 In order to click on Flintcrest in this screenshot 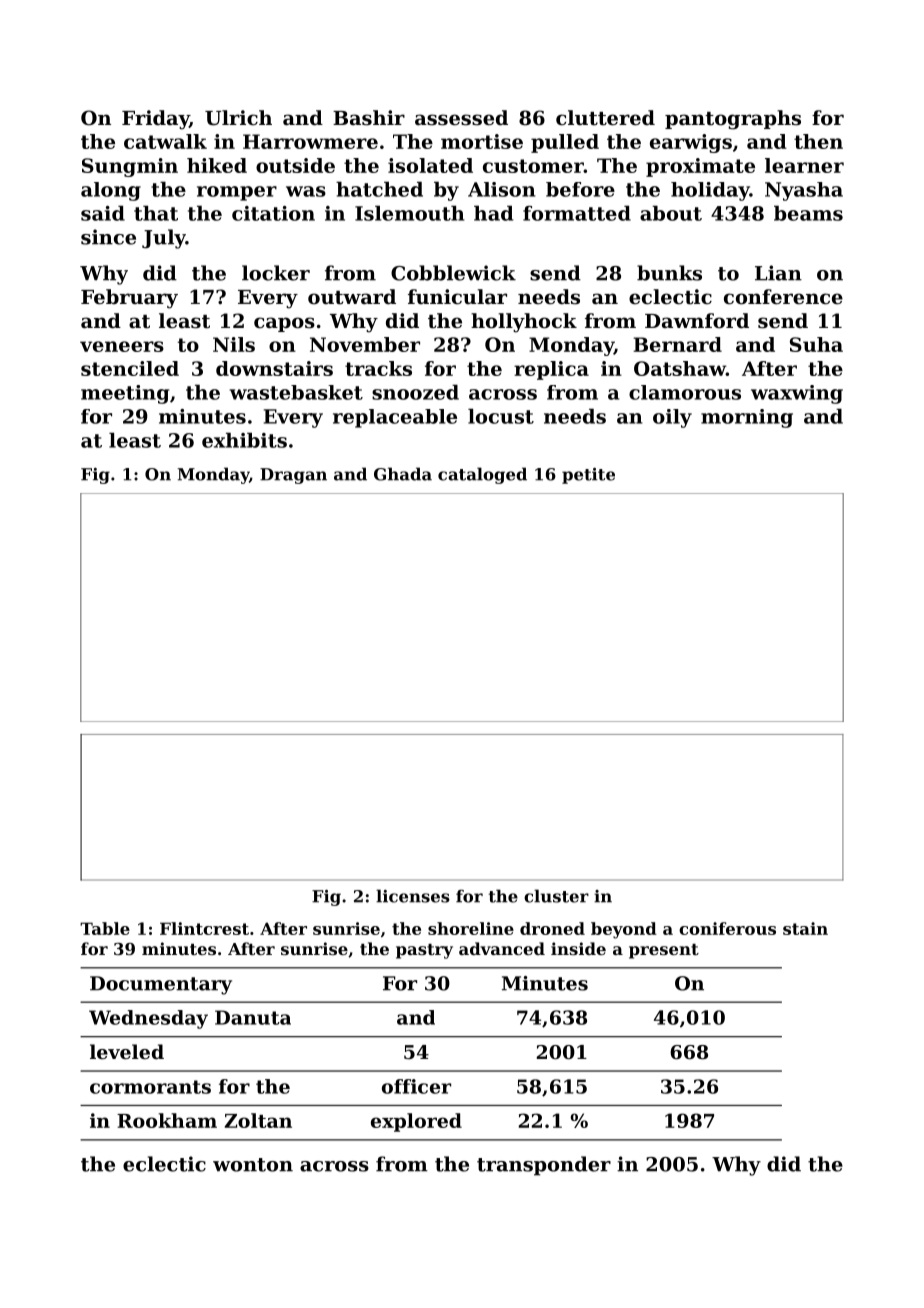, I will do `click(204, 928)`.
